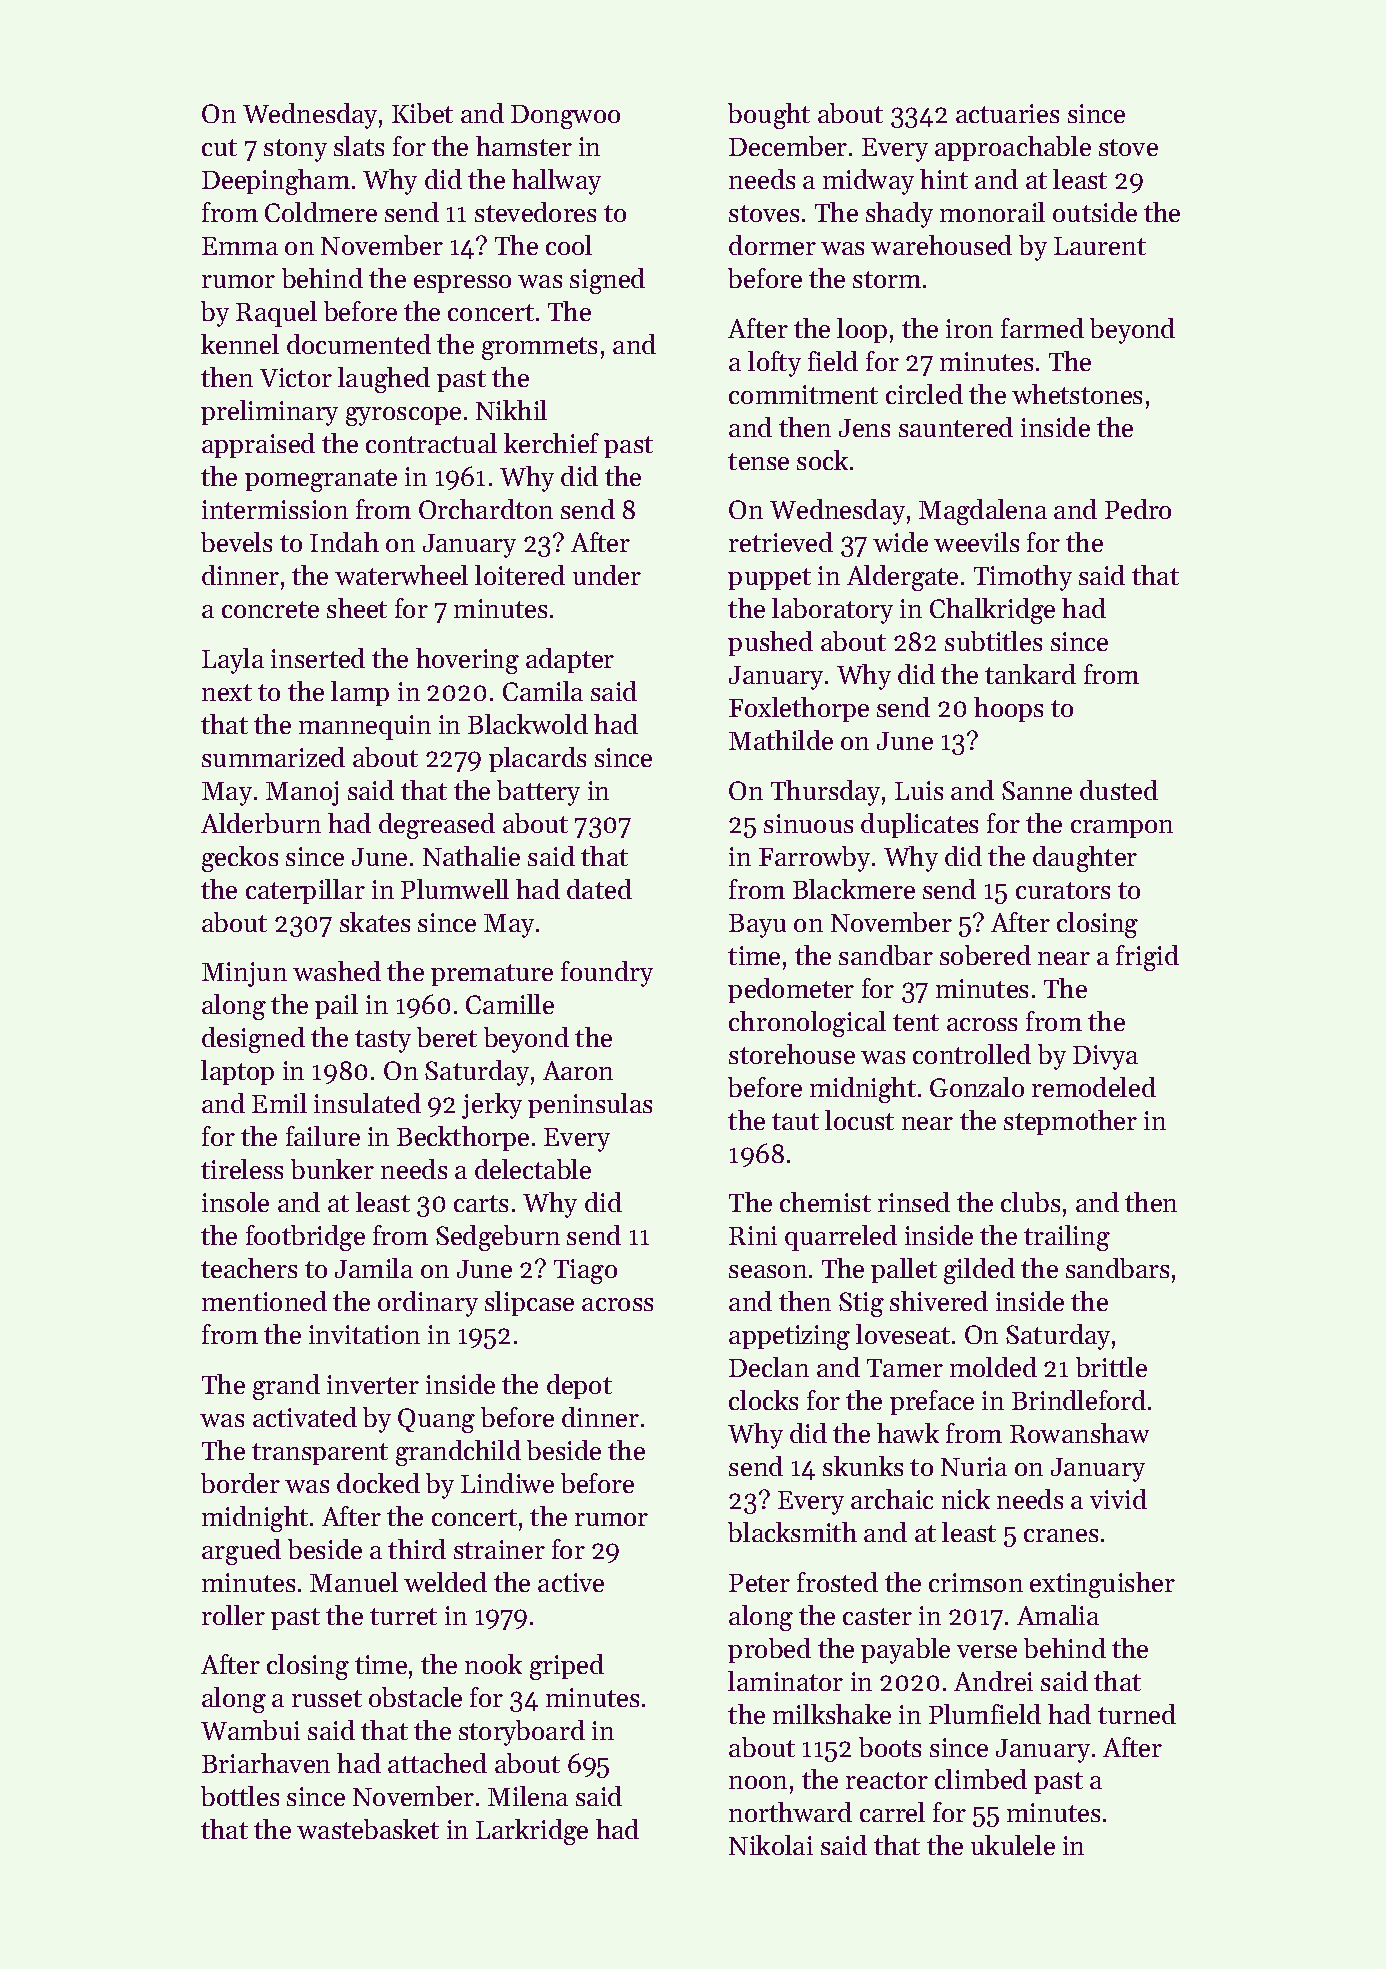  What do you see at coordinates (305, 1238) in the document?
I see `footbridge` at bounding box center [305, 1238].
